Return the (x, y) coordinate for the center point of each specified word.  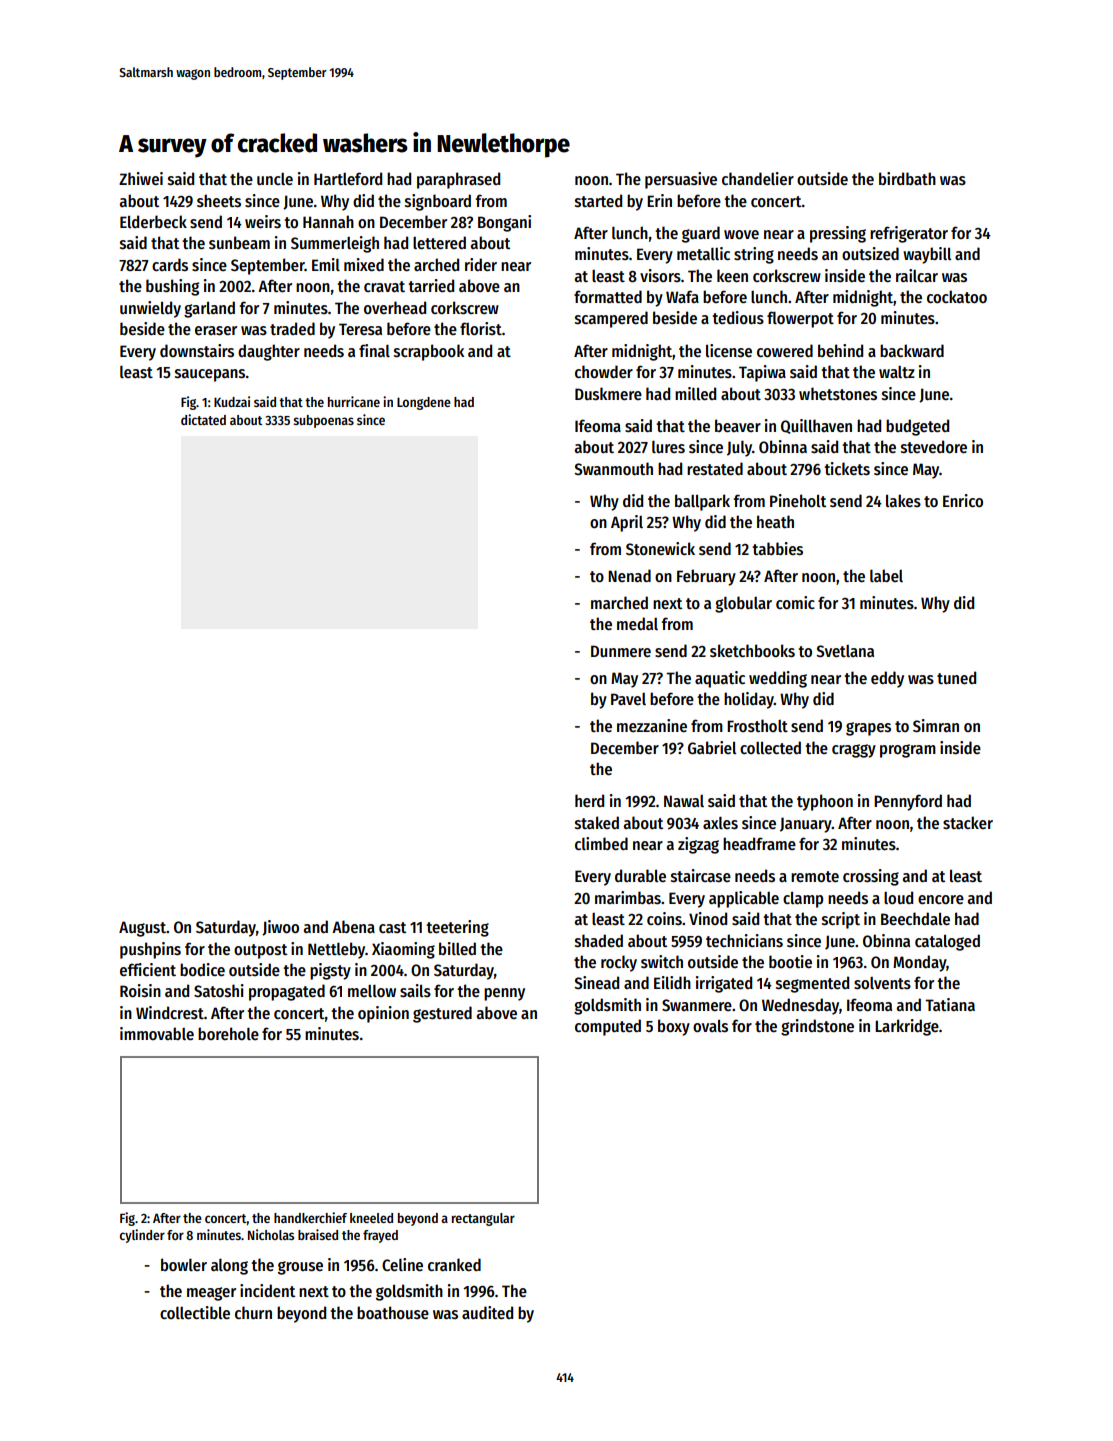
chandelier (758, 178)
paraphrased (458, 180)
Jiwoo (280, 928)
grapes (868, 729)
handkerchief (310, 1217)
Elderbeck (153, 221)
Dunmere (621, 651)
